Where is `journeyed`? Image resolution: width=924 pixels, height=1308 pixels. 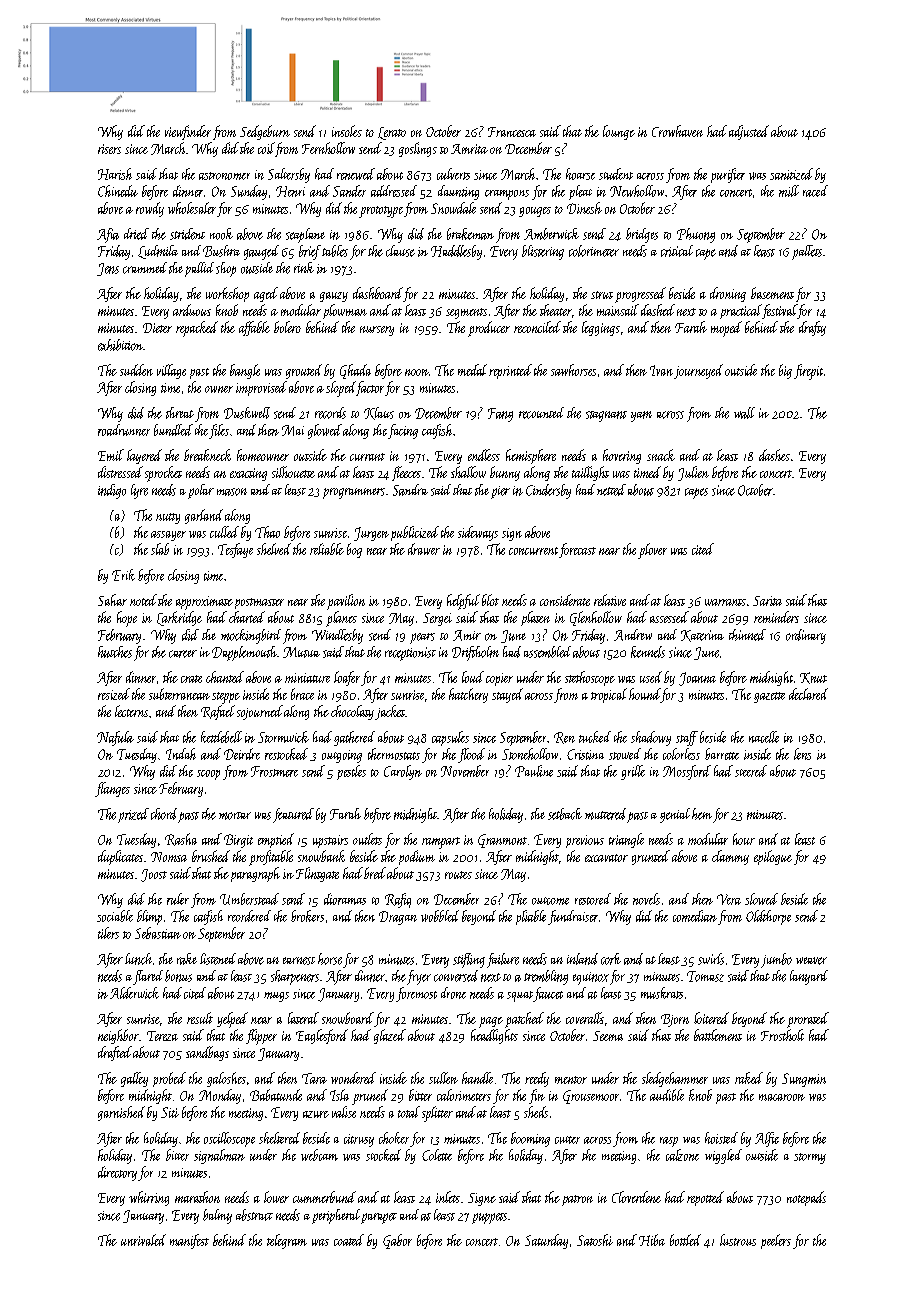
journeyed is located at coordinates (698, 371).
